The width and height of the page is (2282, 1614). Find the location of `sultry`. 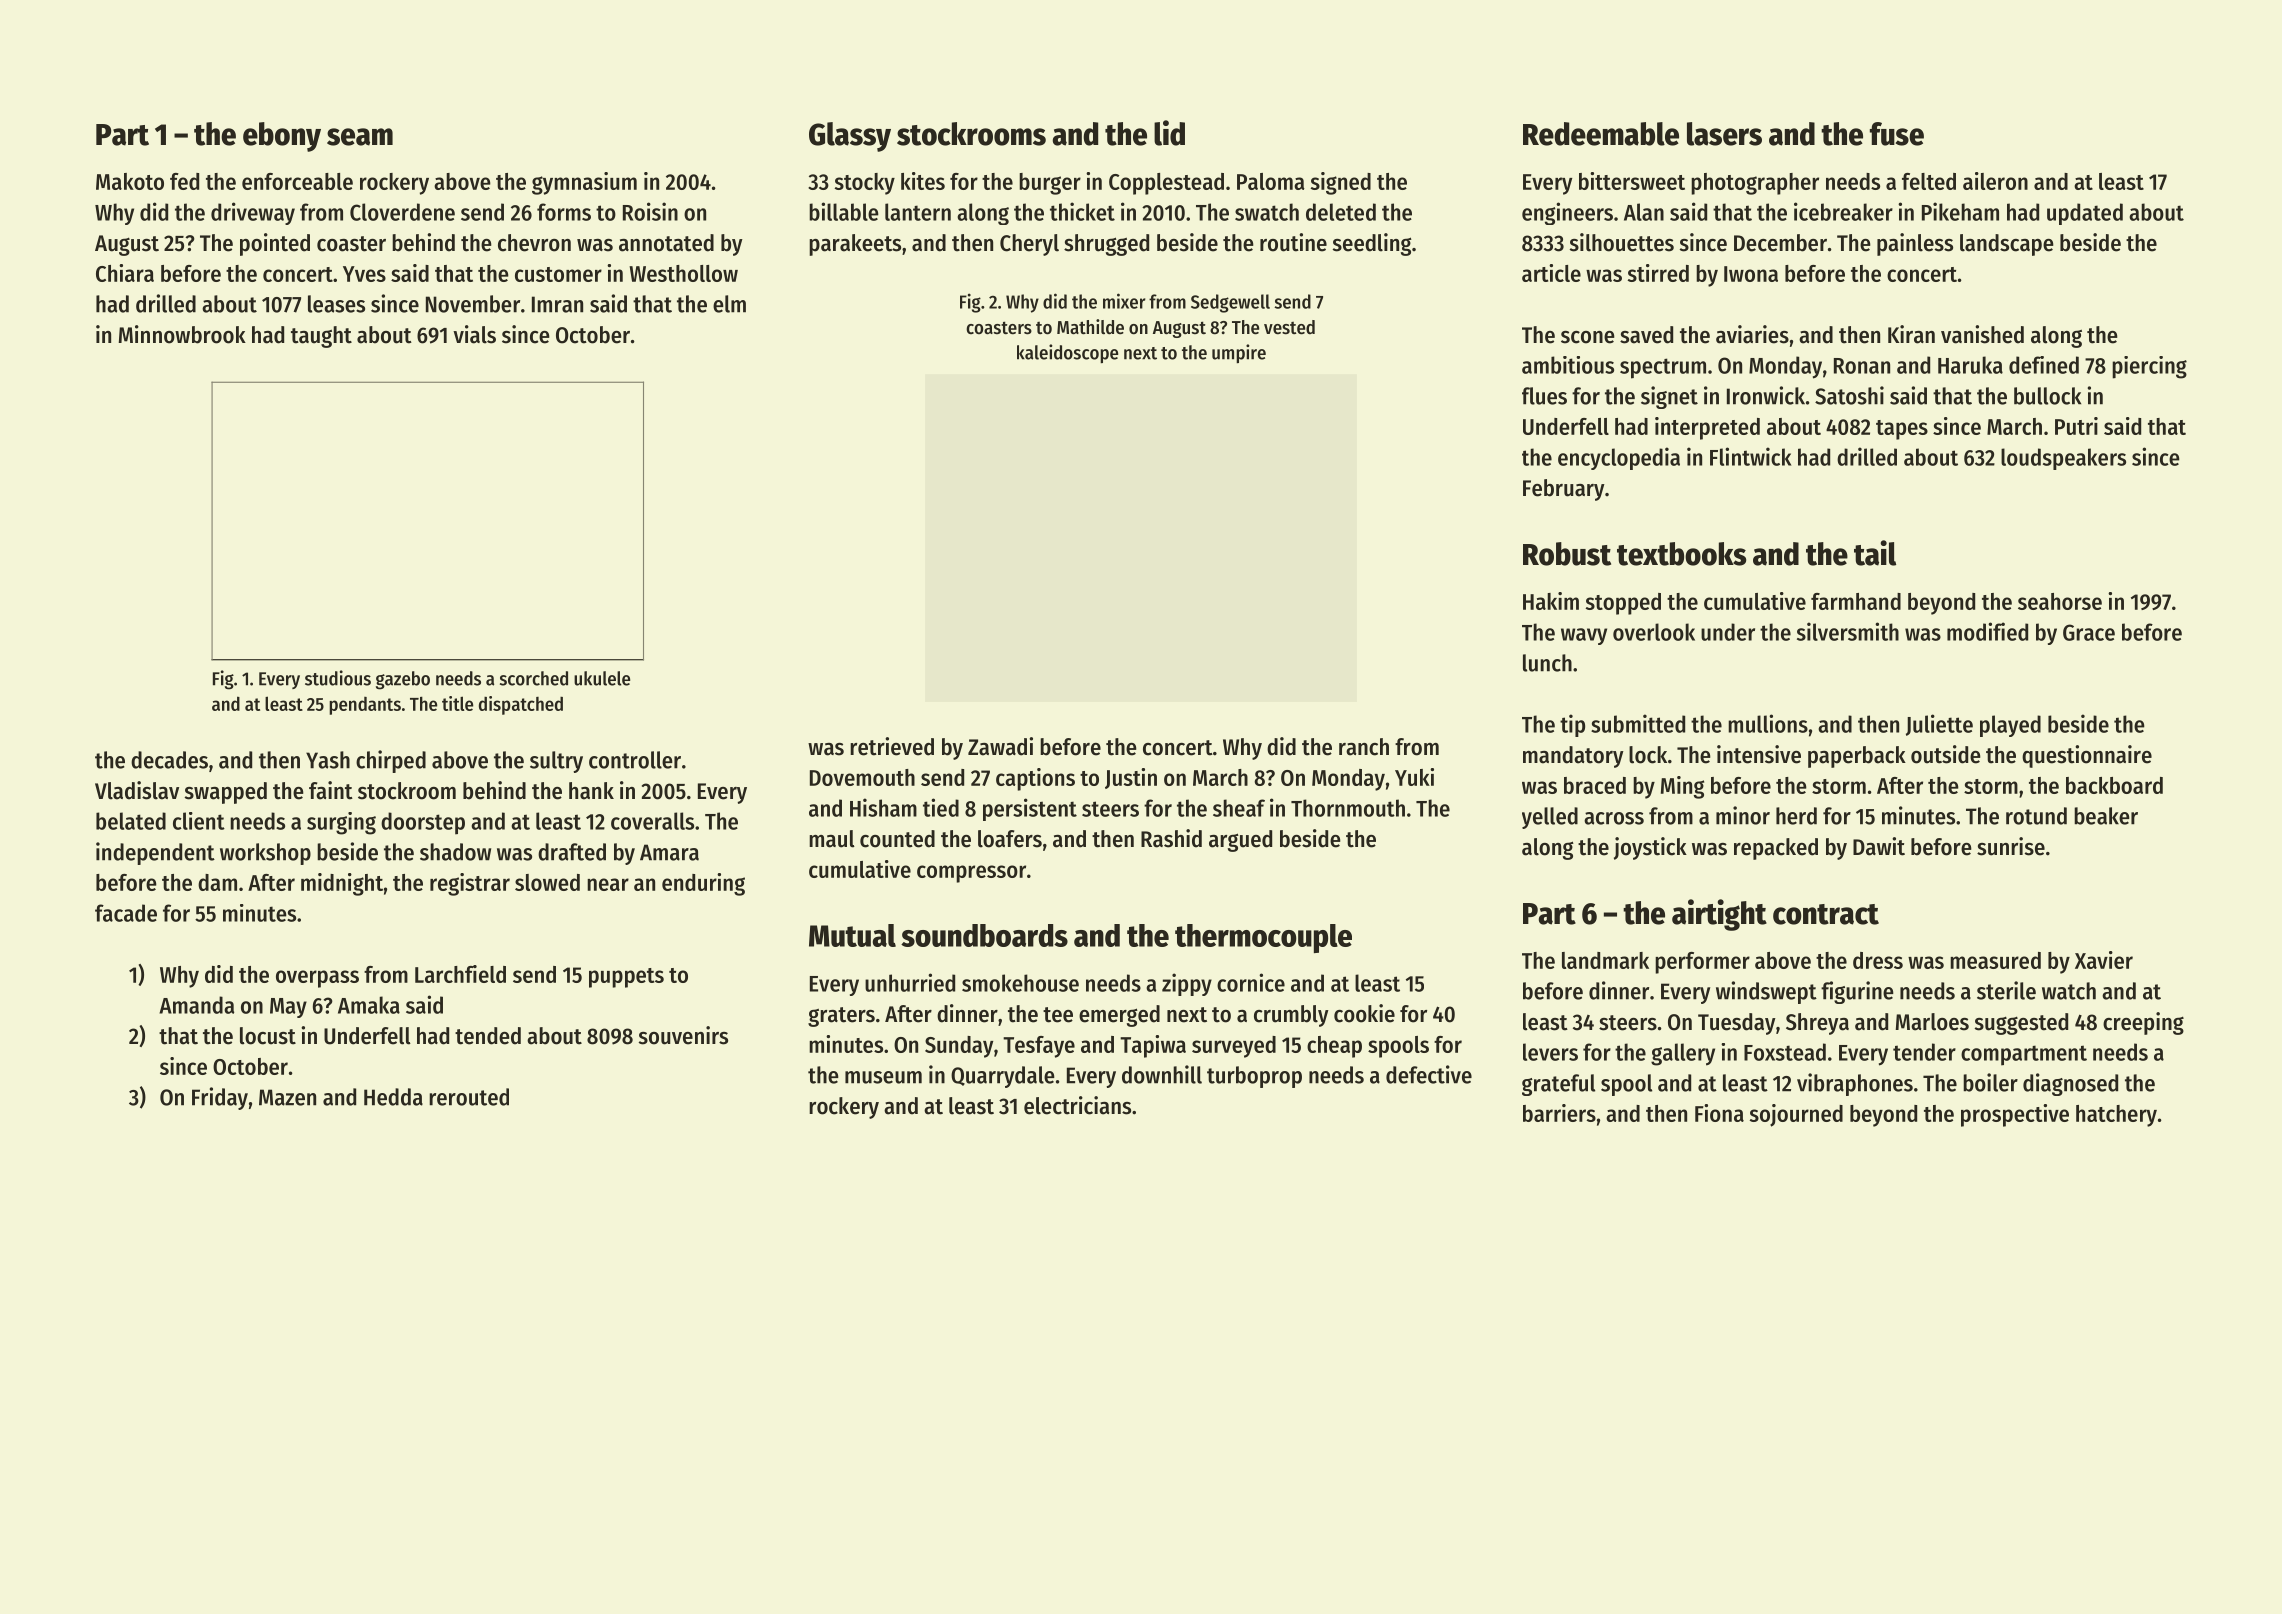

sultry is located at coordinates (556, 762).
